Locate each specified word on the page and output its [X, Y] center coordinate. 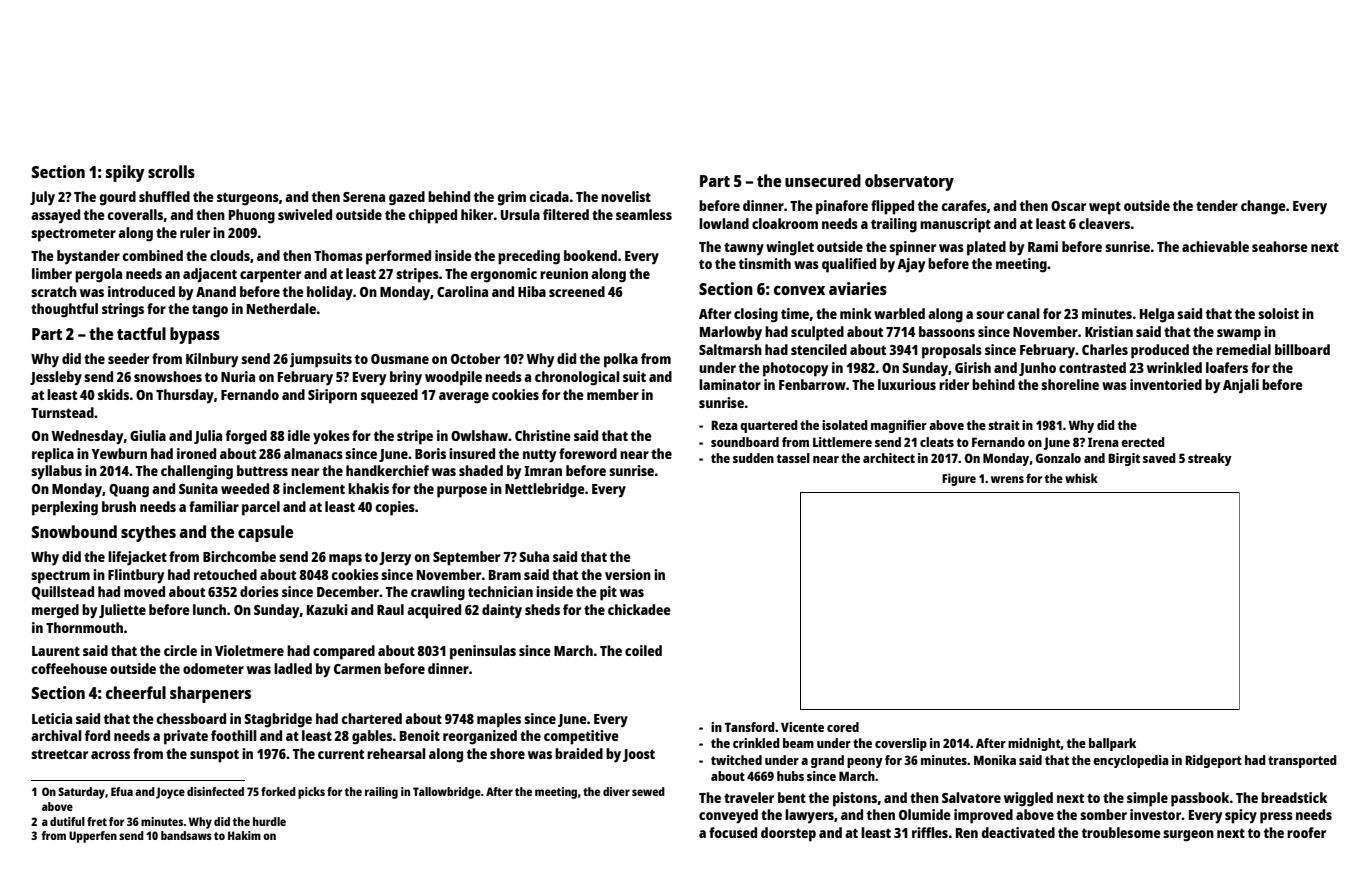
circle [180, 650]
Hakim [244, 835]
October [475, 358]
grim [511, 198]
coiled [643, 650]
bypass [195, 335]
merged [55, 611]
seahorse [1280, 246]
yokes [331, 437]
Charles [1105, 349]
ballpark [1112, 744]
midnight [1034, 744]
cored [843, 727]
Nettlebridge [545, 490]
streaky [1210, 459]
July [42, 198]
